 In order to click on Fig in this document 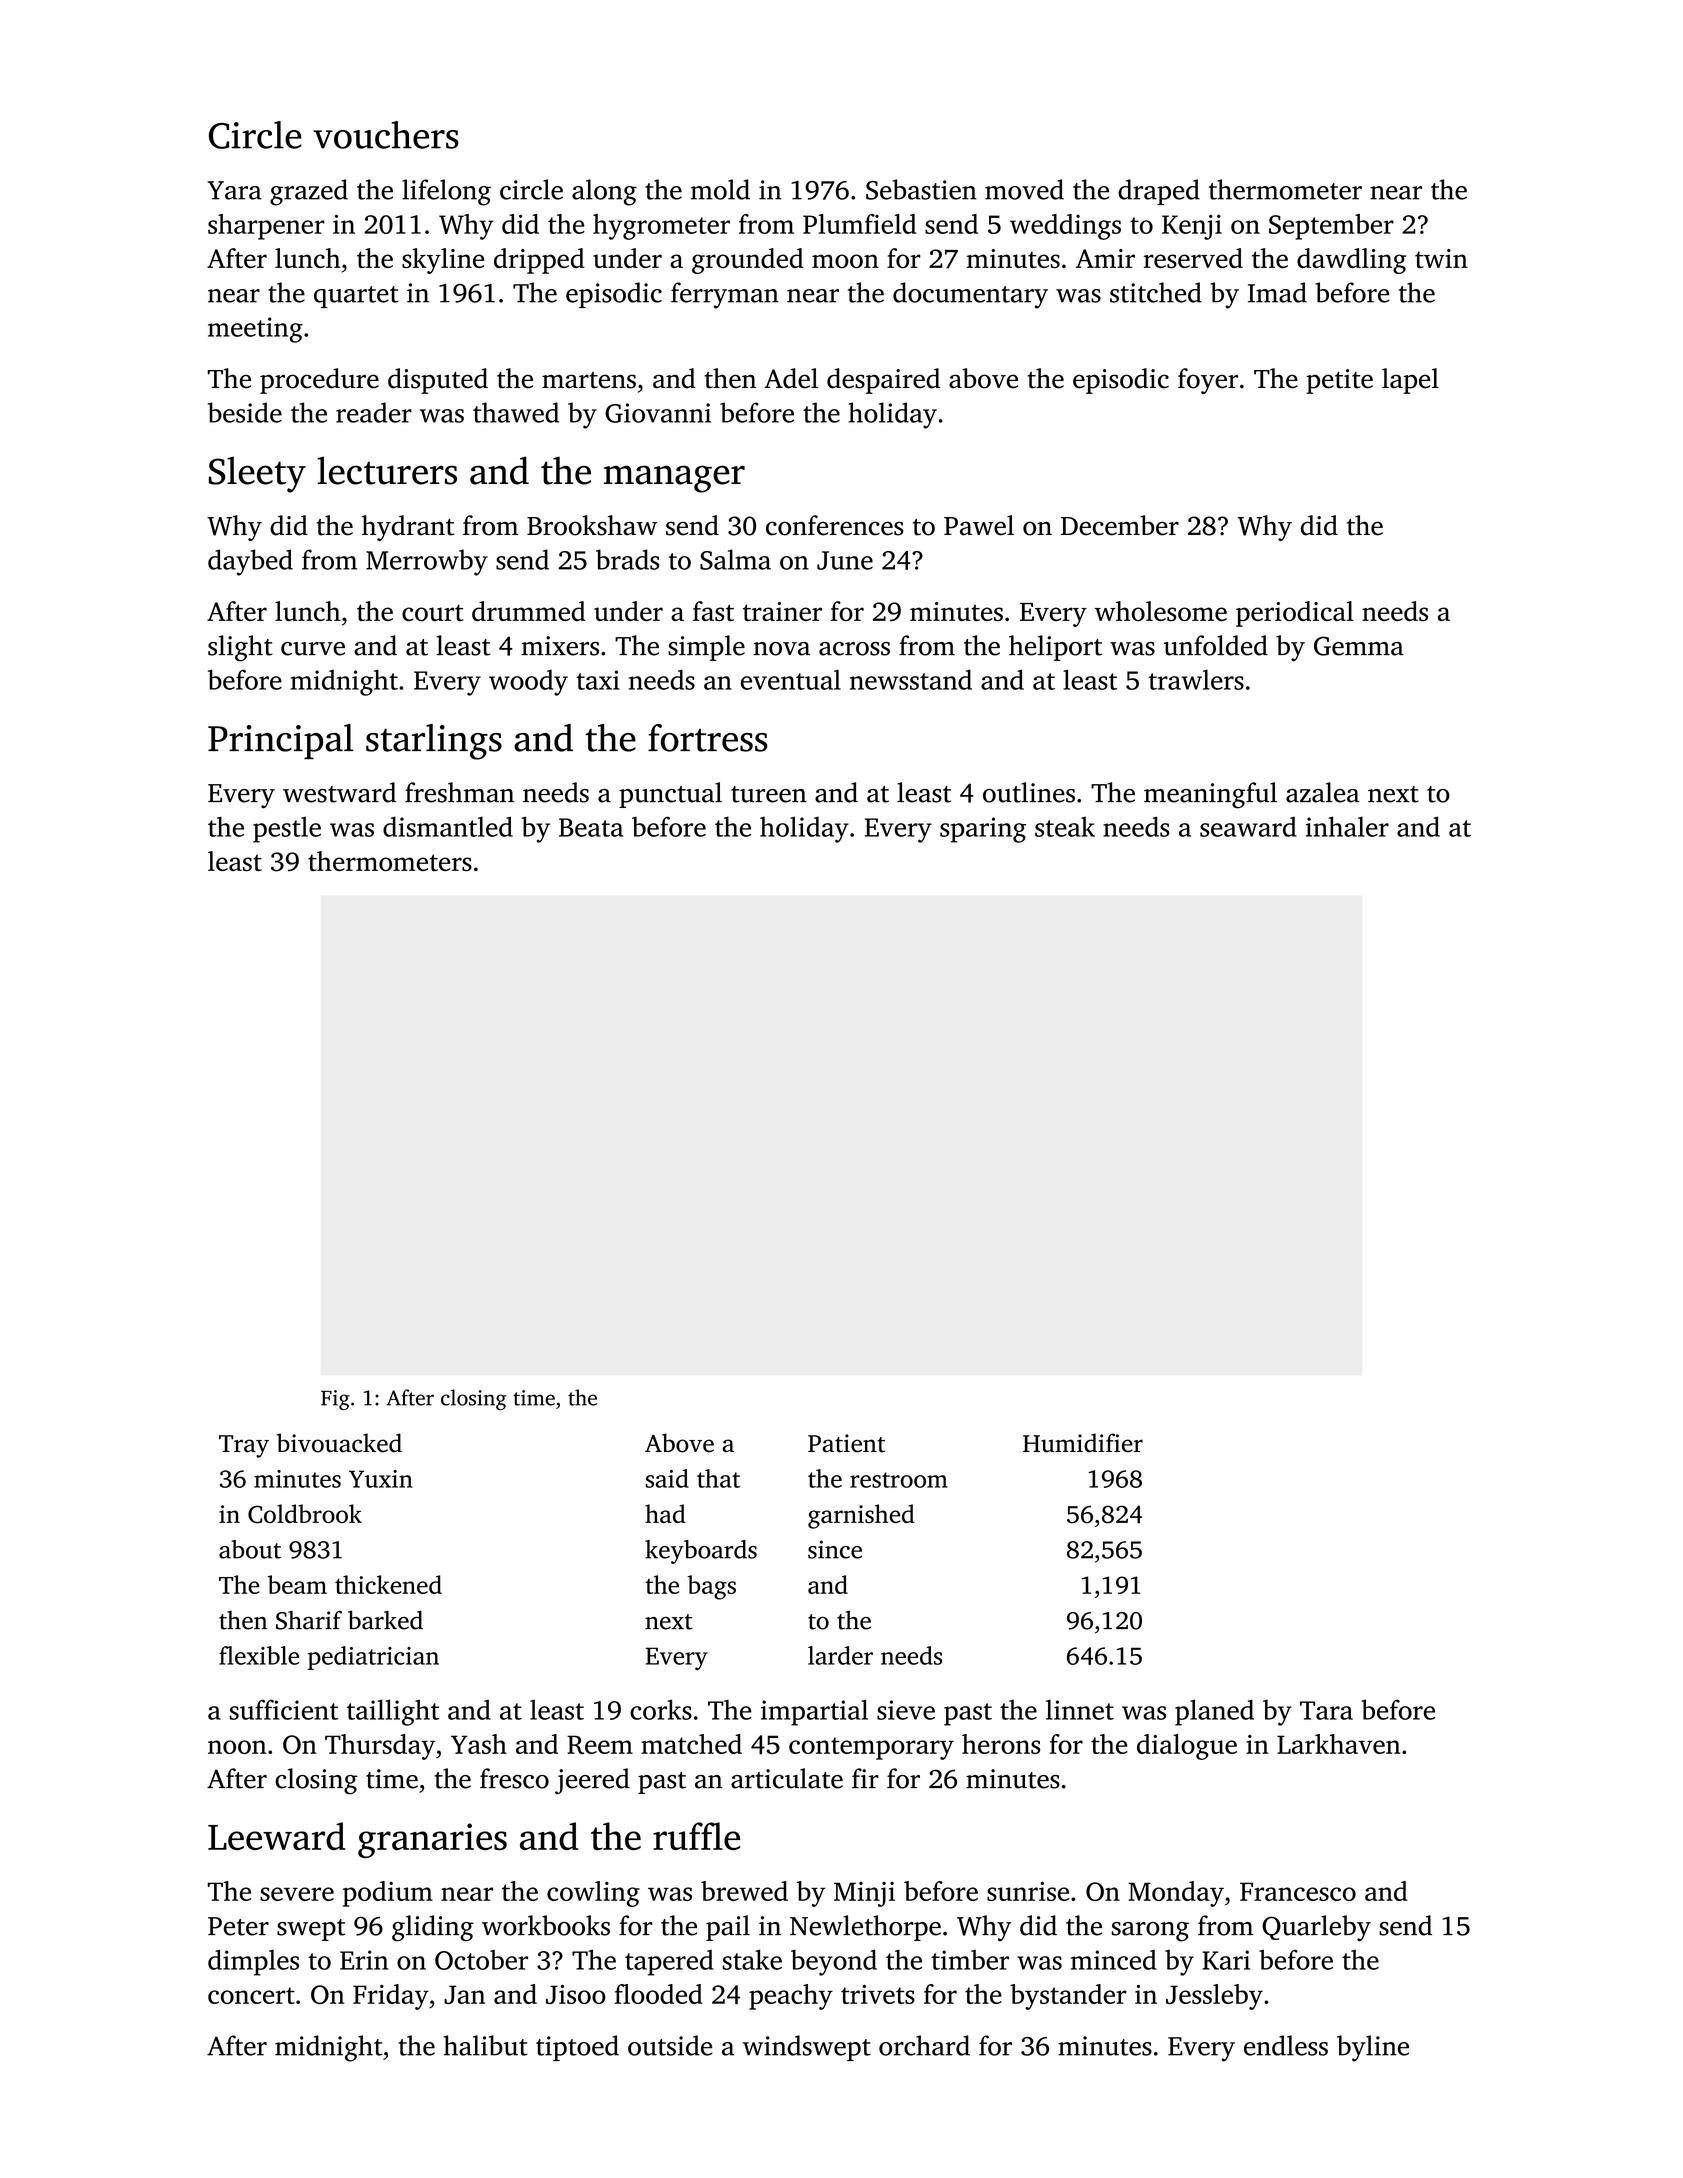, I will do `click(335, 1400)`.
